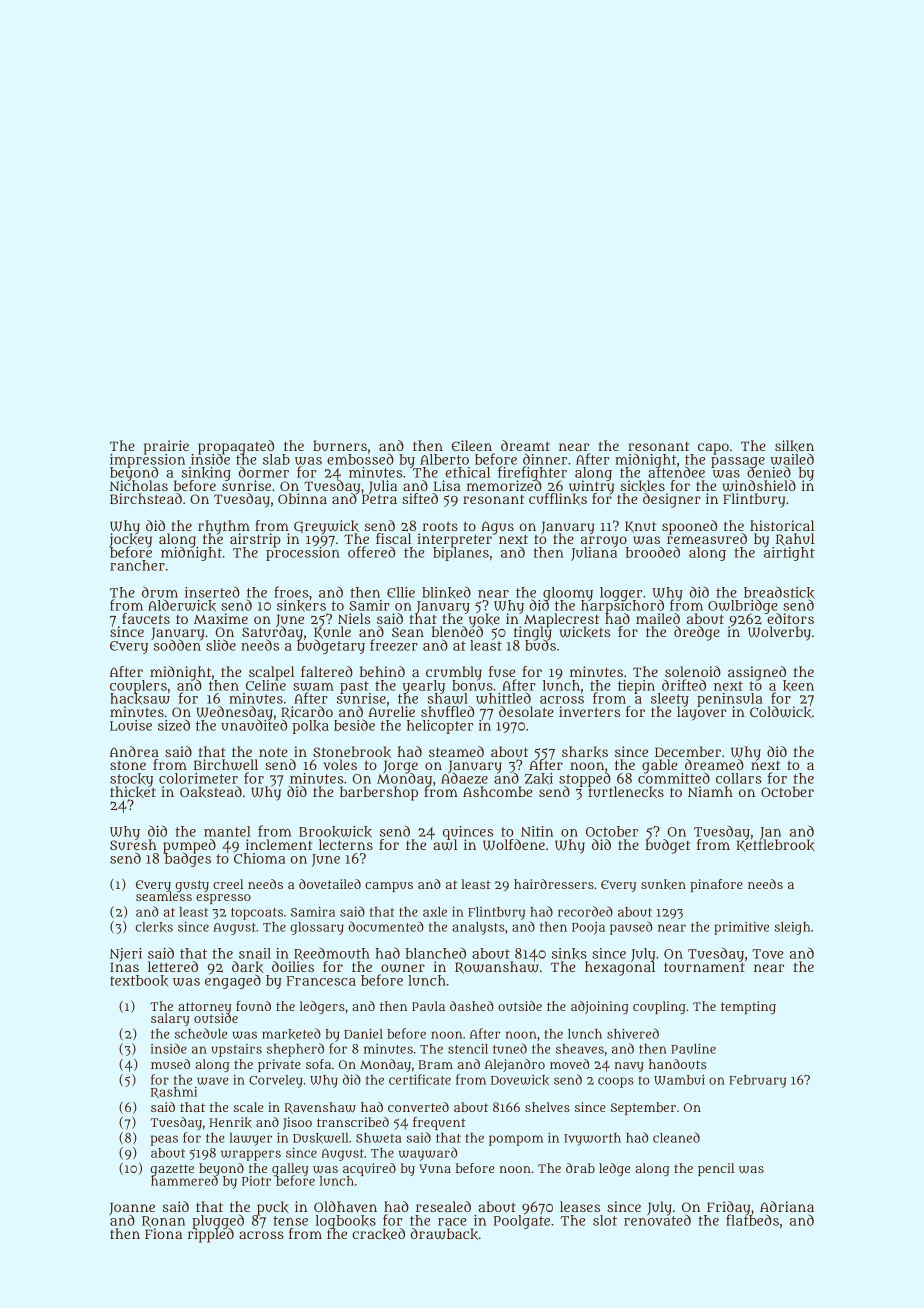  What do you see at coordinates (713, 448) in the page?
I see `capo` at bounding box center [713, 448].
